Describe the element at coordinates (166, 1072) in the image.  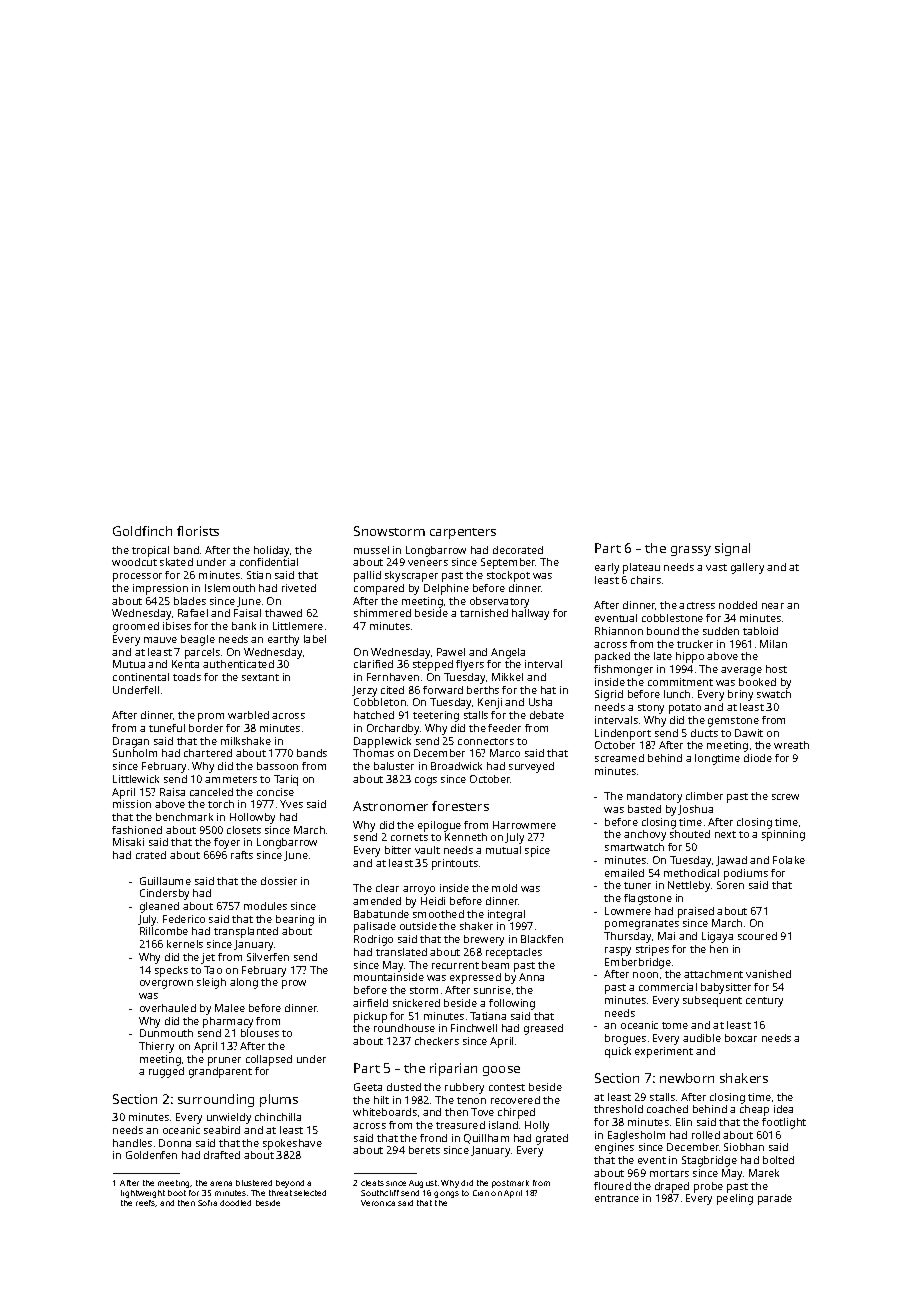
I see `rugged` at that location.
